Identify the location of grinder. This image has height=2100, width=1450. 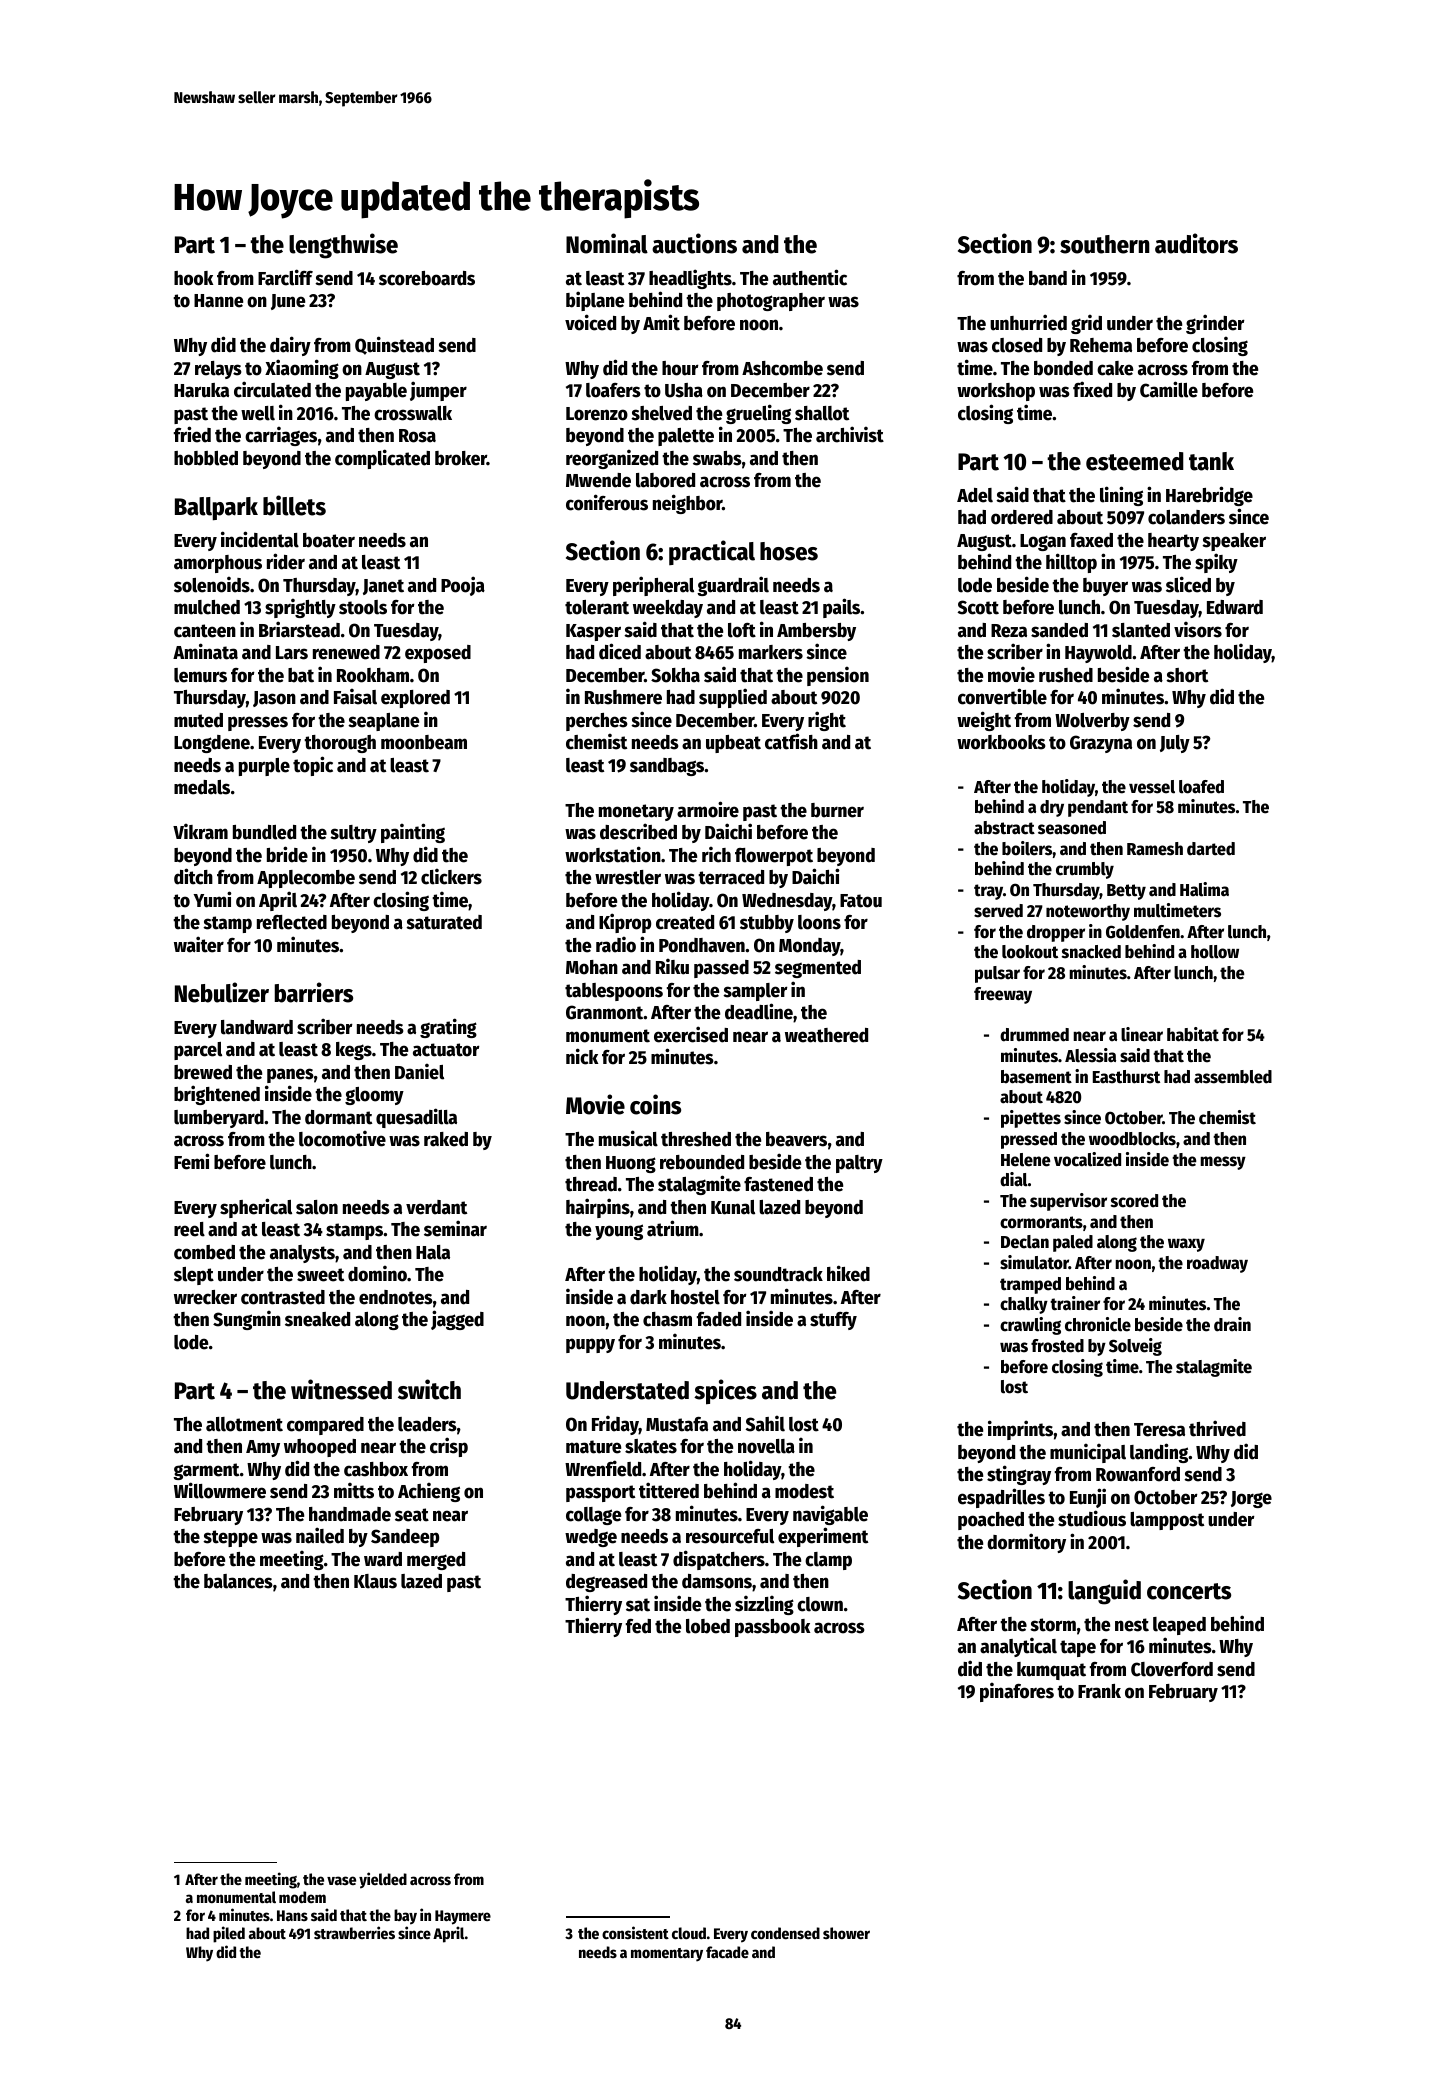
(1215, 324).
